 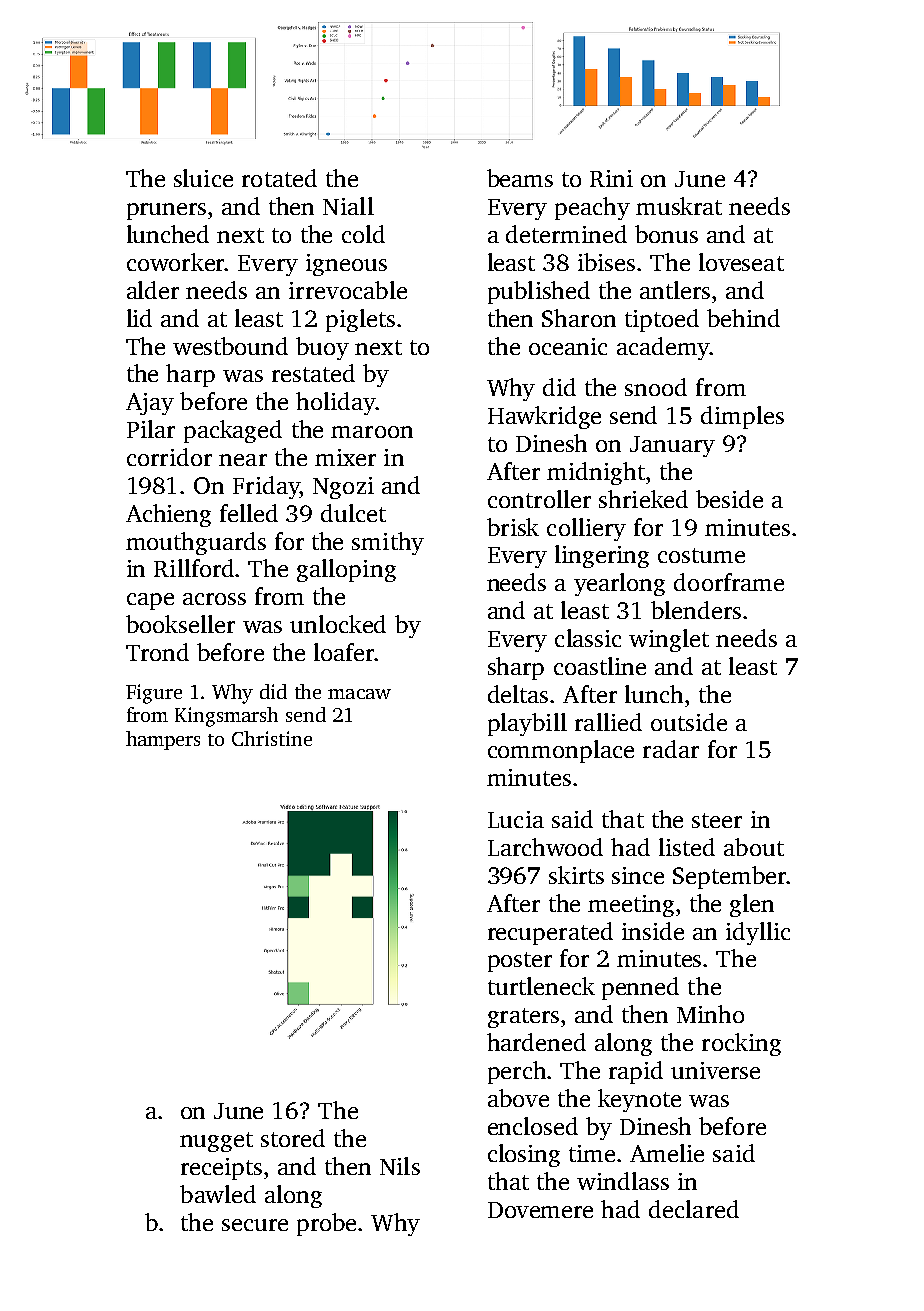 What do you see at coordinates (701, 555) in the screenshot?
I see `costume` at bounding box center [701, 555].
